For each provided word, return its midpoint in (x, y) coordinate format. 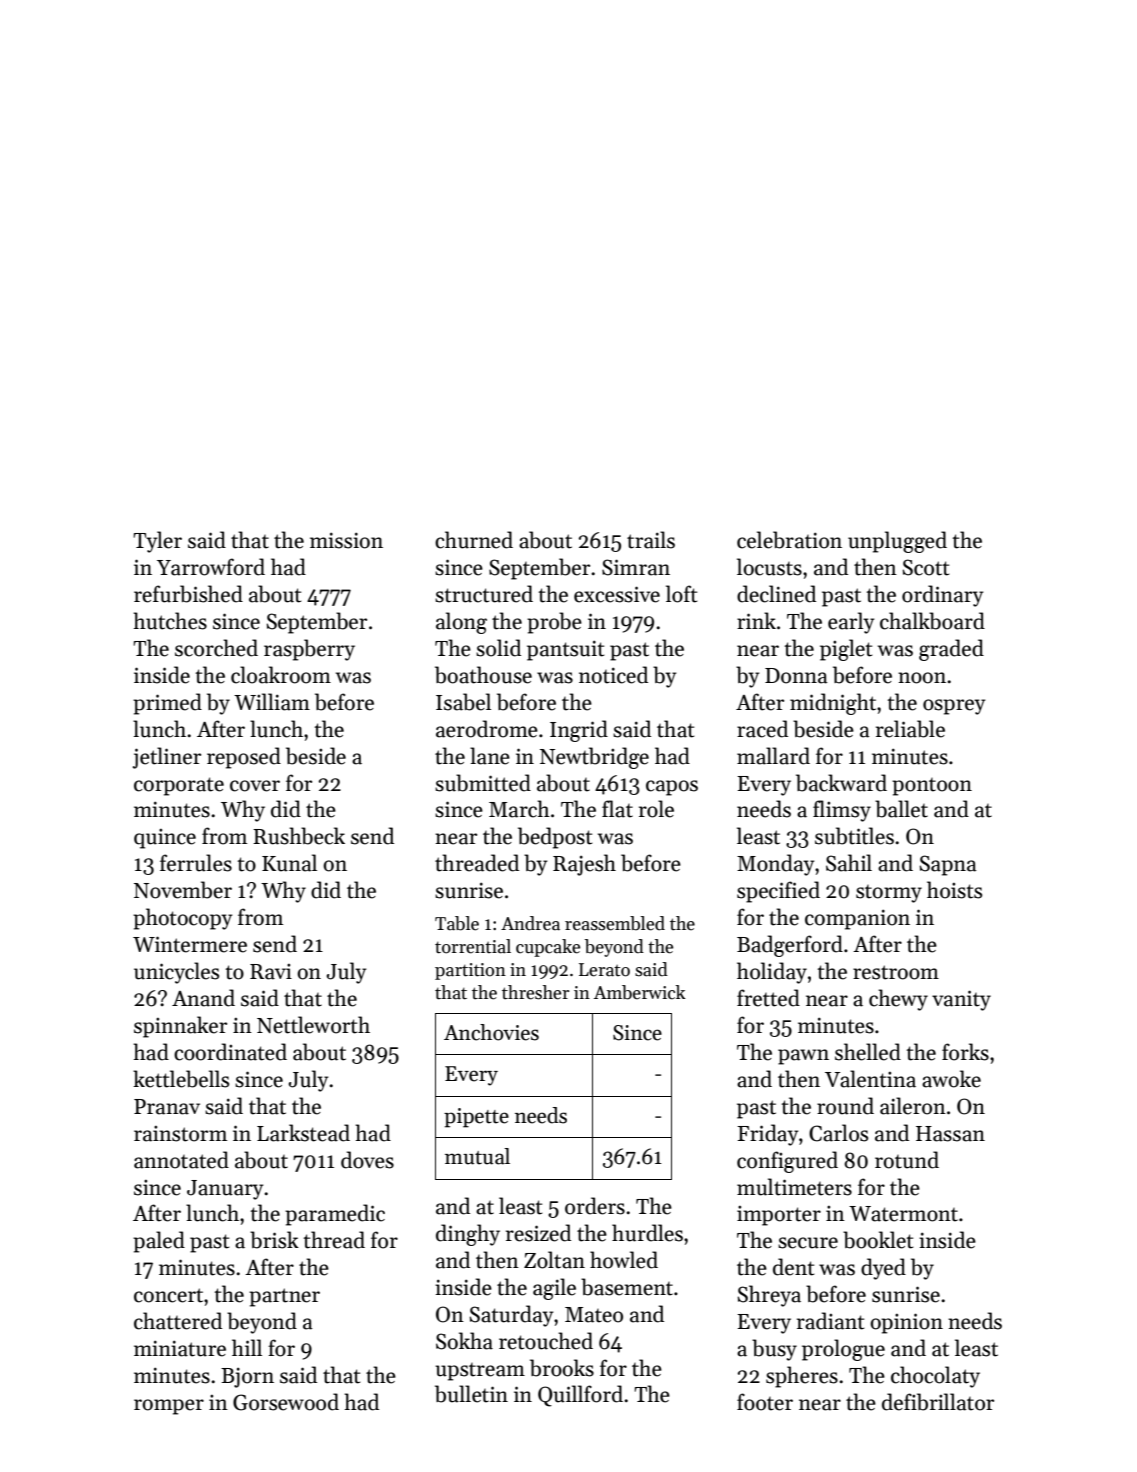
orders (595, 1206)
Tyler (157, 542)
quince (165, 839)
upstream (480, 1372)
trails (651, 540)
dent (793, 1267)
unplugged (897, 542)
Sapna (948, 865)
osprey (954, 707)
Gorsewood (286, 1402)
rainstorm (180, 1134)
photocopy (182, 919)
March (519, 809)
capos (672, 788)
